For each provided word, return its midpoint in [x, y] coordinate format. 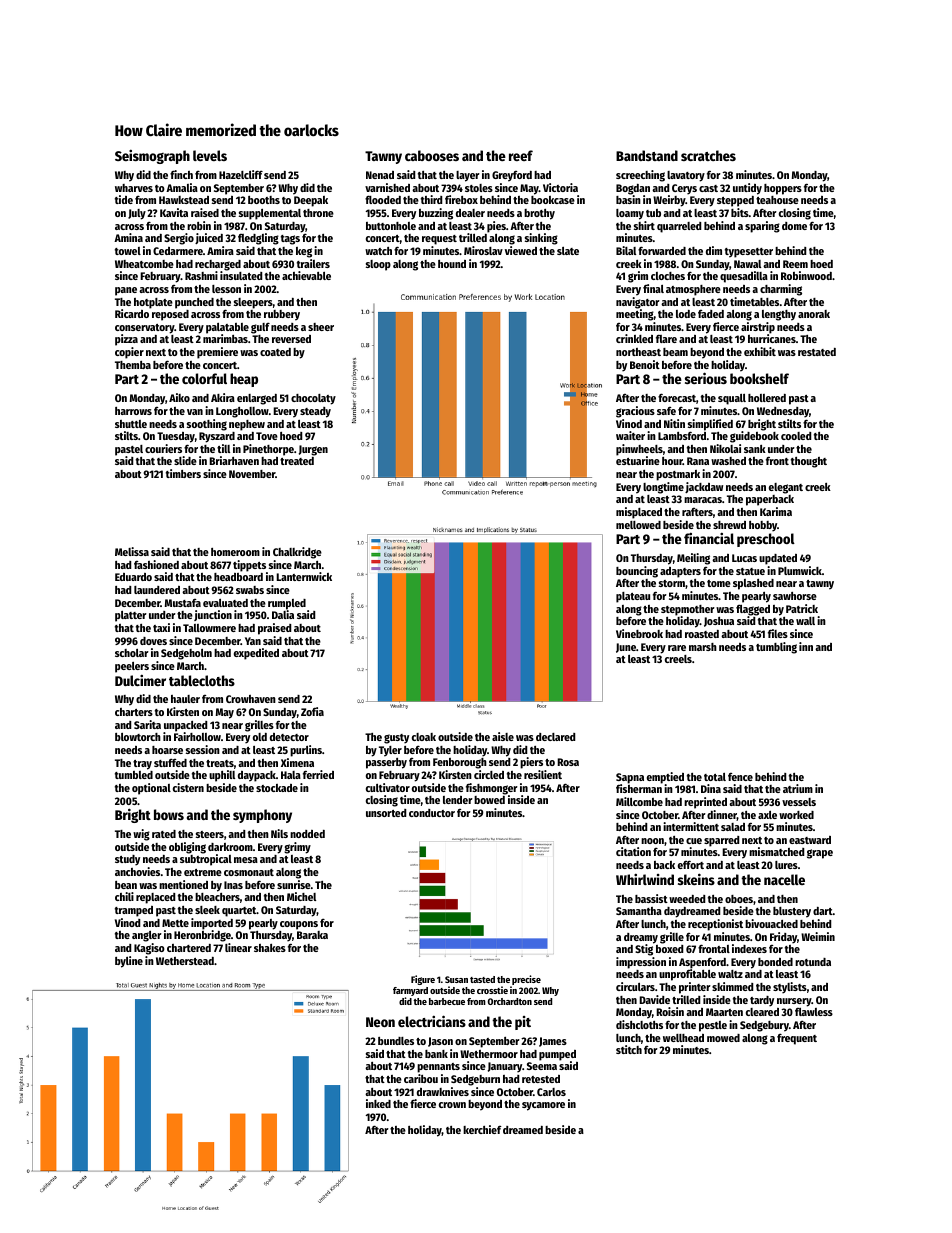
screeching [640, 176]
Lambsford [682, 435]
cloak [424, 737]
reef [521, 155]
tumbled [134, 775]
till [223, 448]
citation [633, 851]
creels [678, 659]
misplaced [639, 513]
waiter [630, 435]
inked [378, 1103]
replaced [155, 898]
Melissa [132, 551]
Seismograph [152, 157]
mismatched [776, 851]
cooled [796, 436]
